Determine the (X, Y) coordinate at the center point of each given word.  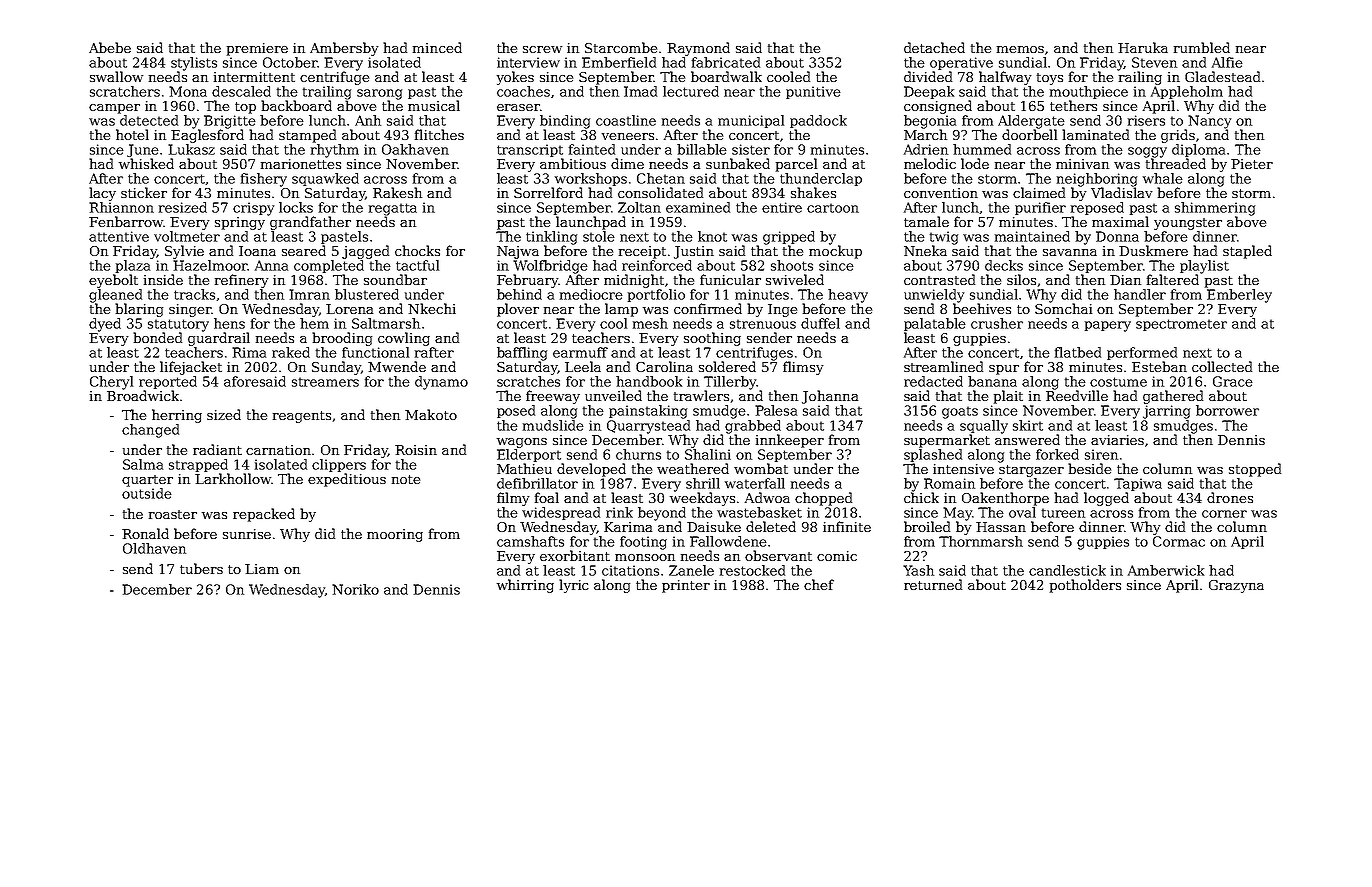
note (406, 479)
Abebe (110, 47)
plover (518, 310)
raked (291, 352)
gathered (1173, 397)
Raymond (698, 49)
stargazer (1031, 471)
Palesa (776, 410)
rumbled (1202, 47)
